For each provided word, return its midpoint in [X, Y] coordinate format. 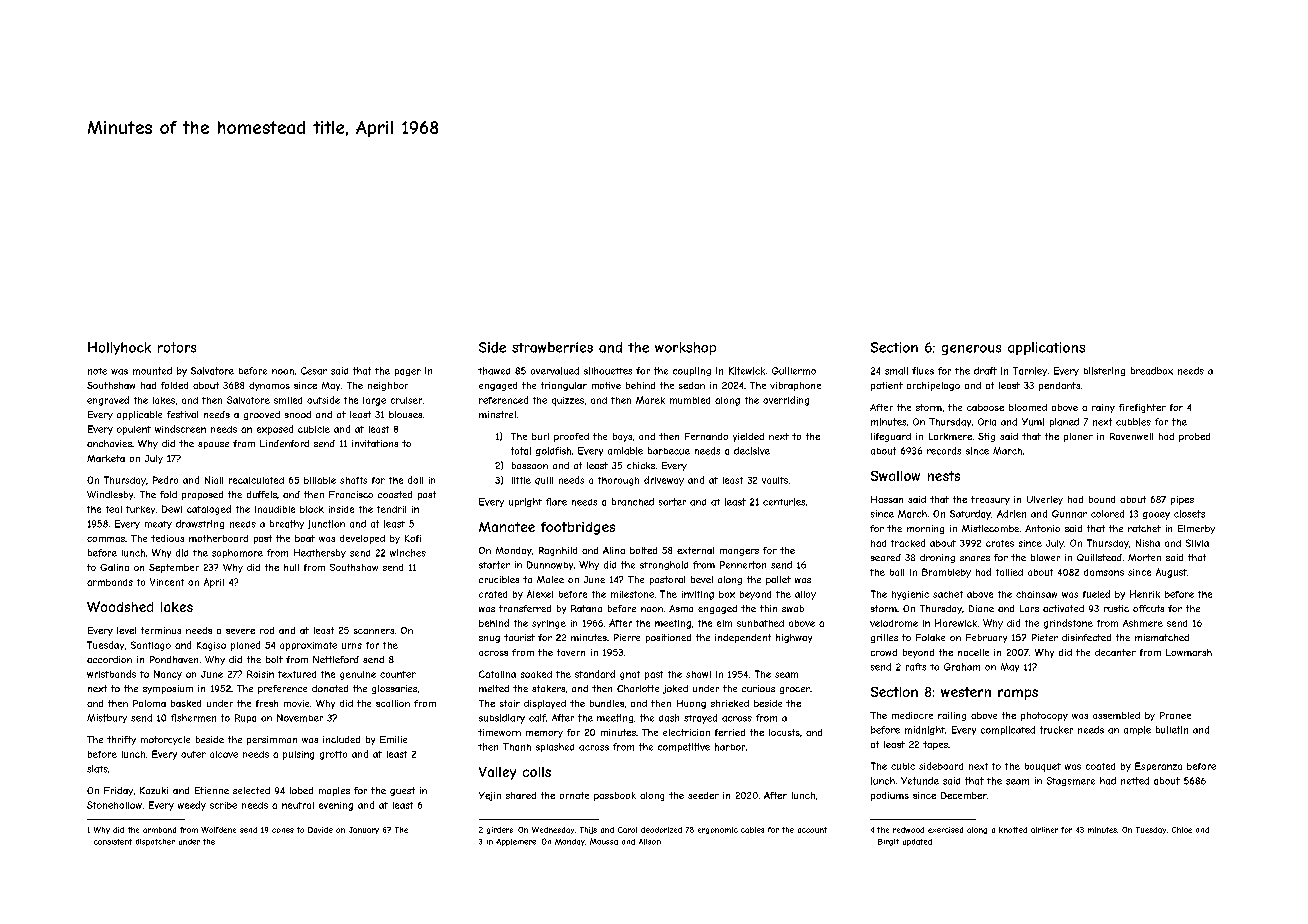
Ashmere [1143, 623]
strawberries [552, 347]
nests [944, 476]
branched [633, 502]
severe [240, 631]
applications [1046, 348]
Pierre [627, 637]
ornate [574, 795]
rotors [177, 347]
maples [334, 791]
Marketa [106, 458]
